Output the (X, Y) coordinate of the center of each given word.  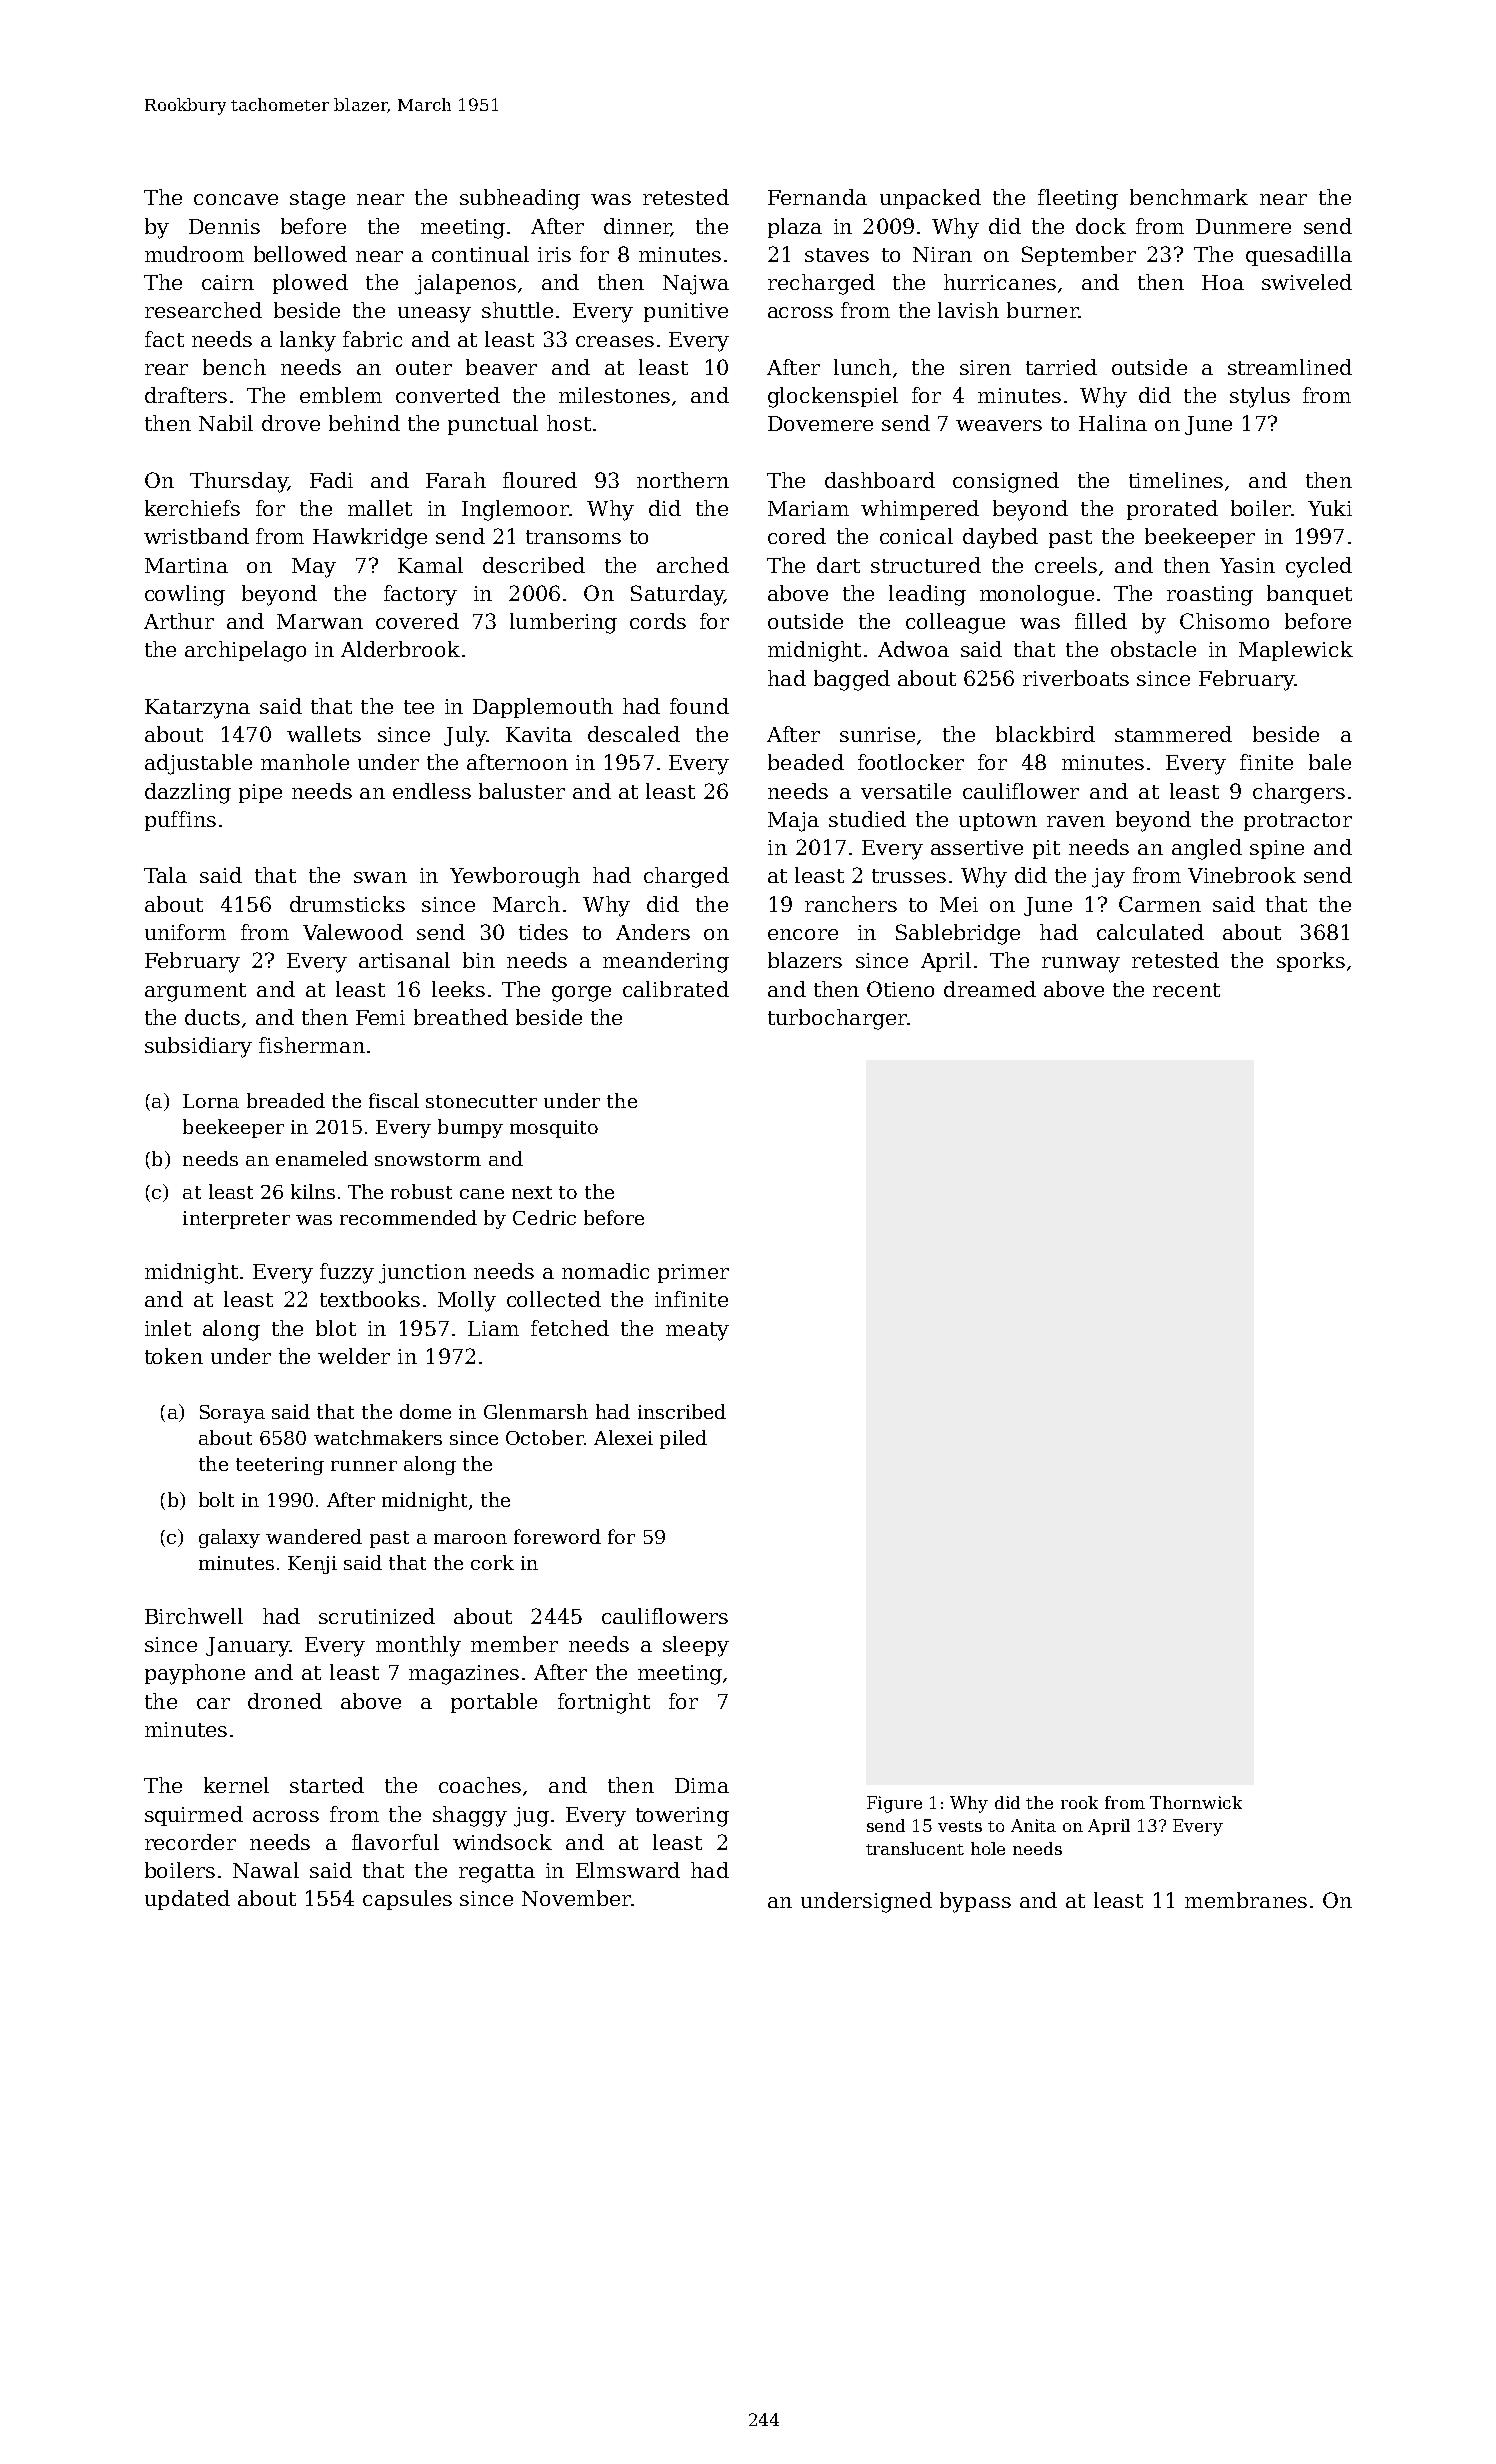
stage (317, 200)
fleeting (1078, 199)
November (576, 1898)
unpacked (930, 199)
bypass (975, 1902)
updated (187, 1900)
